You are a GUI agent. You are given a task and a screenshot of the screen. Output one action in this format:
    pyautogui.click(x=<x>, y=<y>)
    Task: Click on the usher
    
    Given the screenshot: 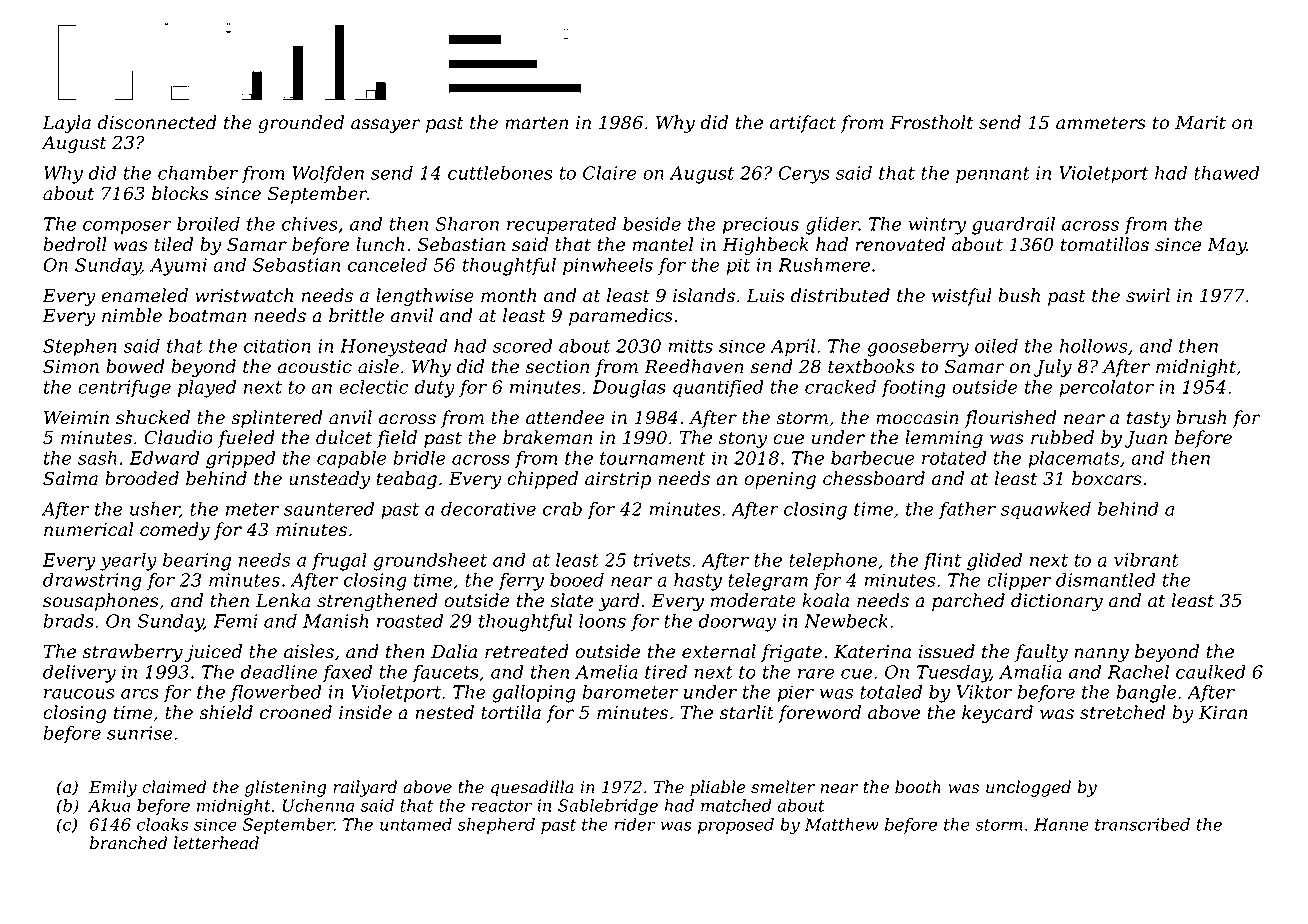 What is the action you would take?
    pyautogui.click(x=155, y=510)
